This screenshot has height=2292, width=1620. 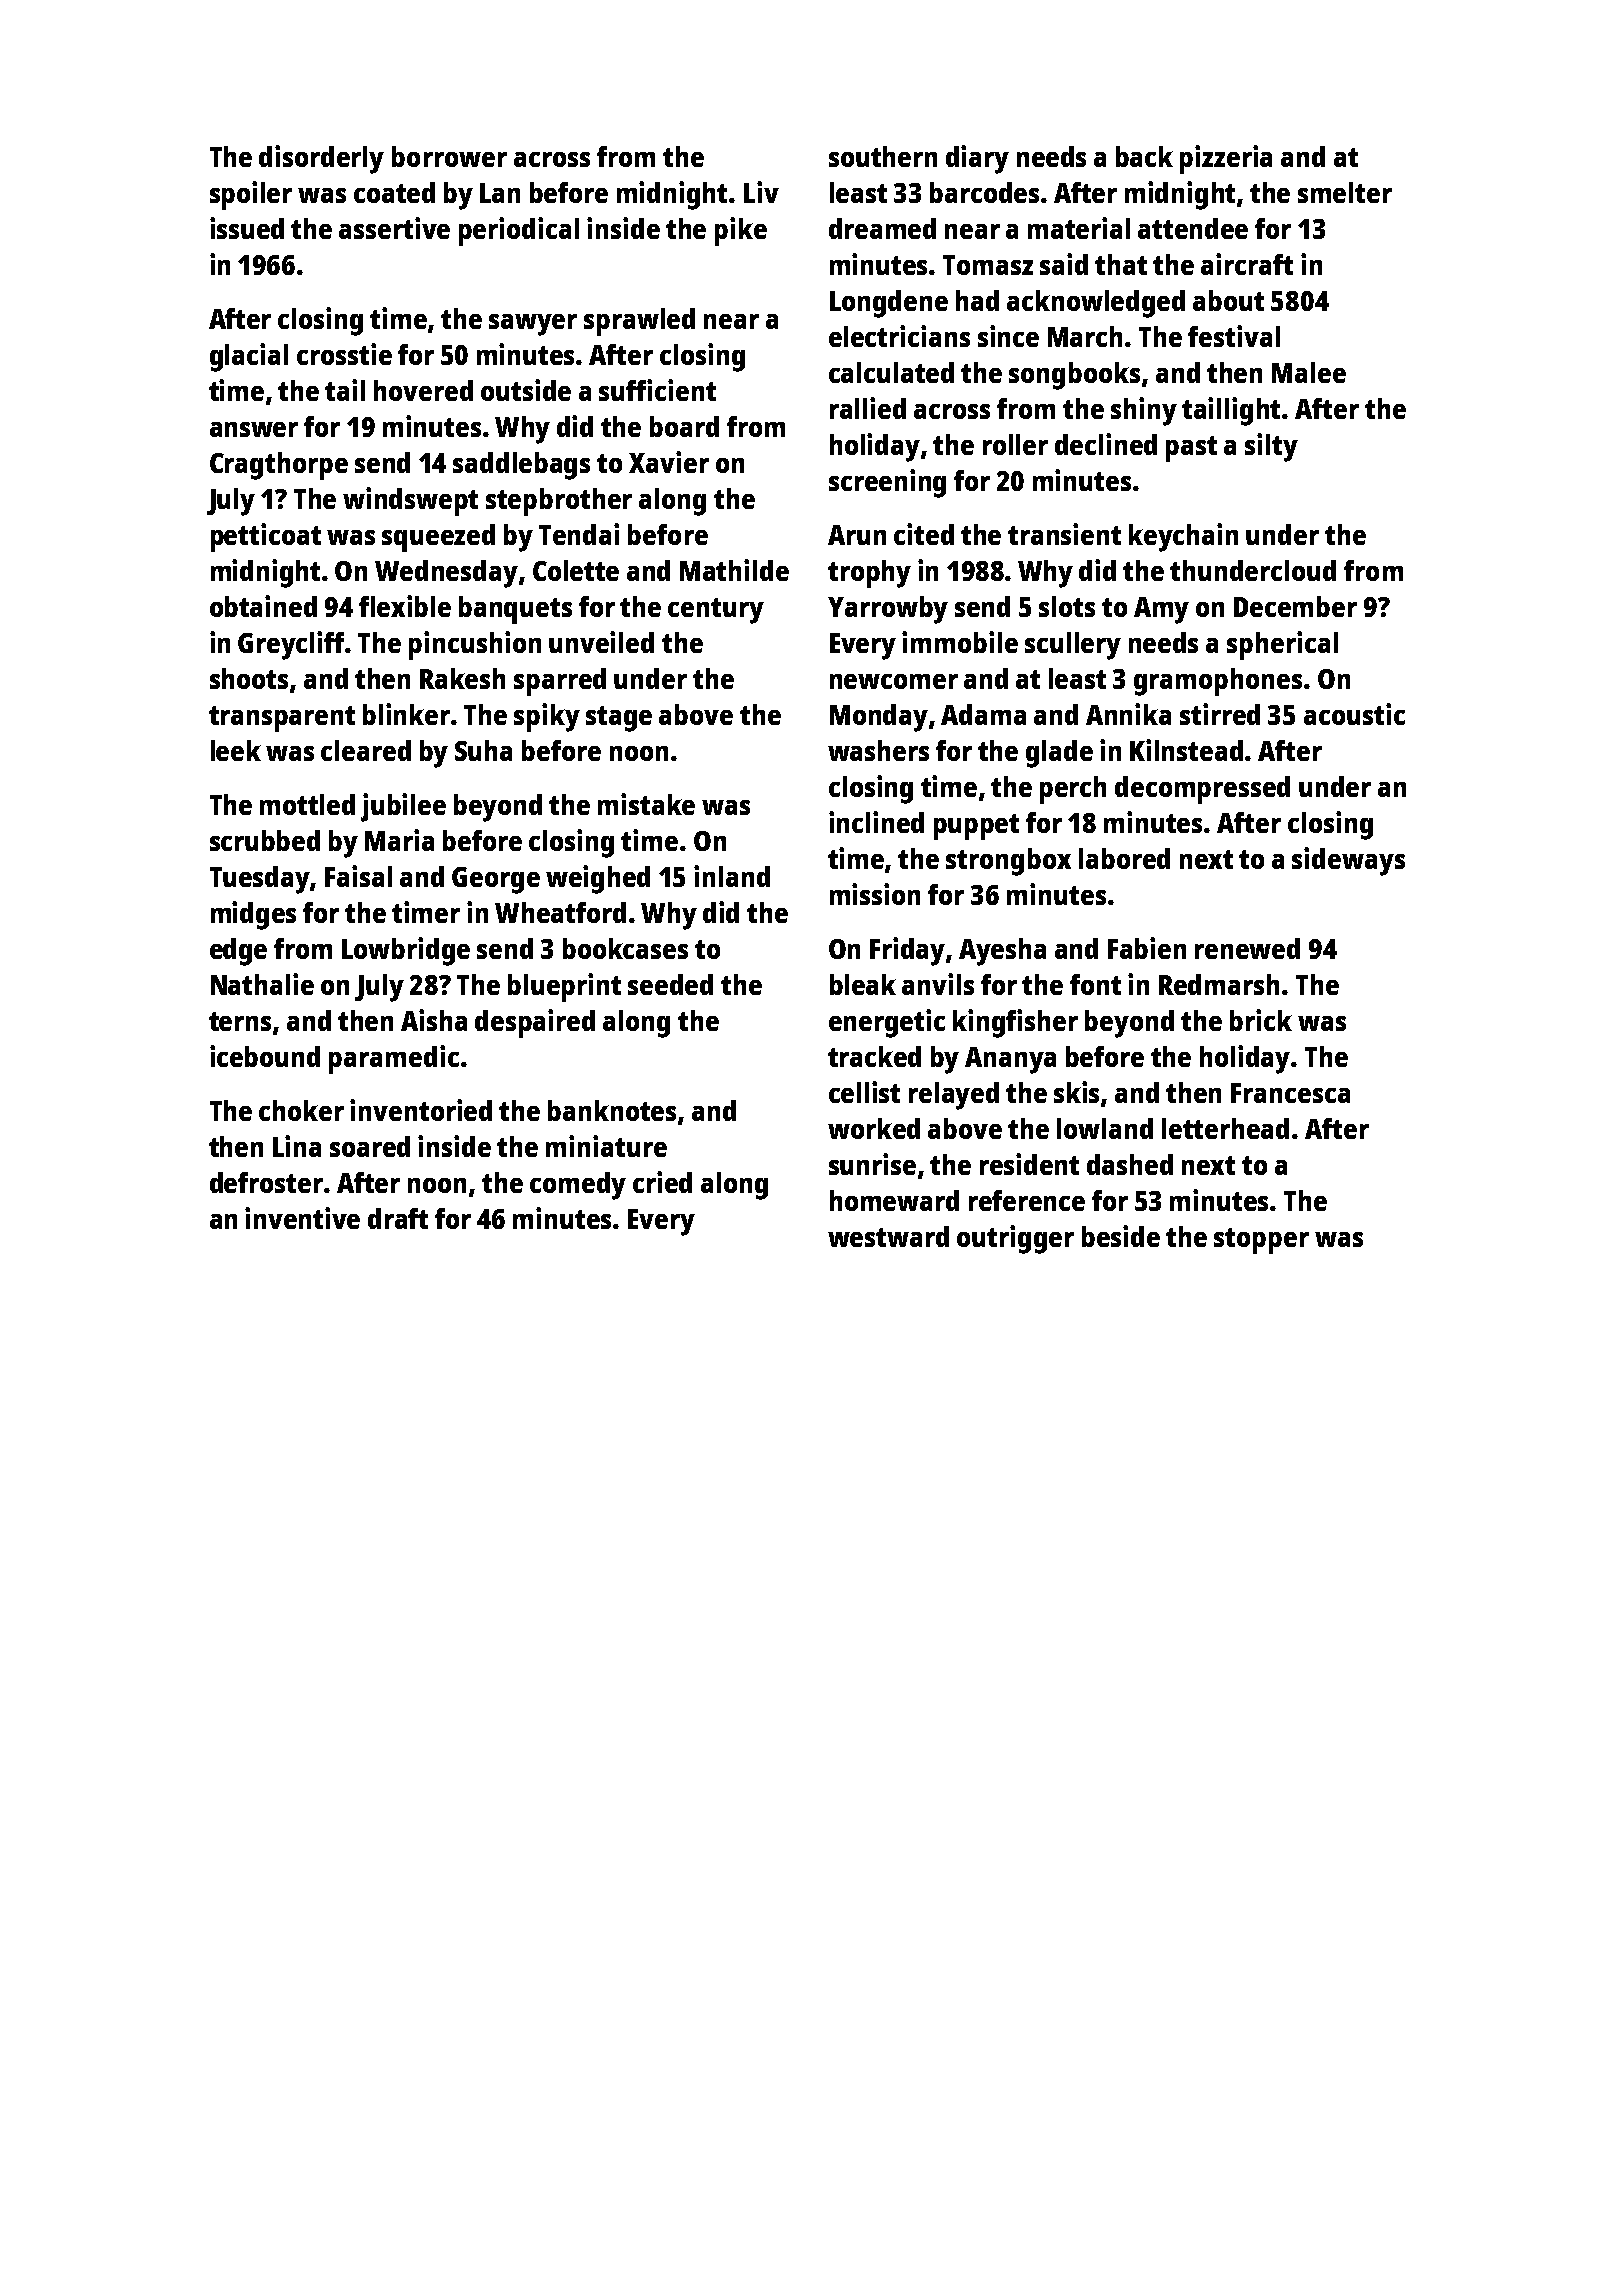 What do you see at coordinates (398, 1218) in the screenshot?
I see `draft` at bounding box center [398, 1218].
